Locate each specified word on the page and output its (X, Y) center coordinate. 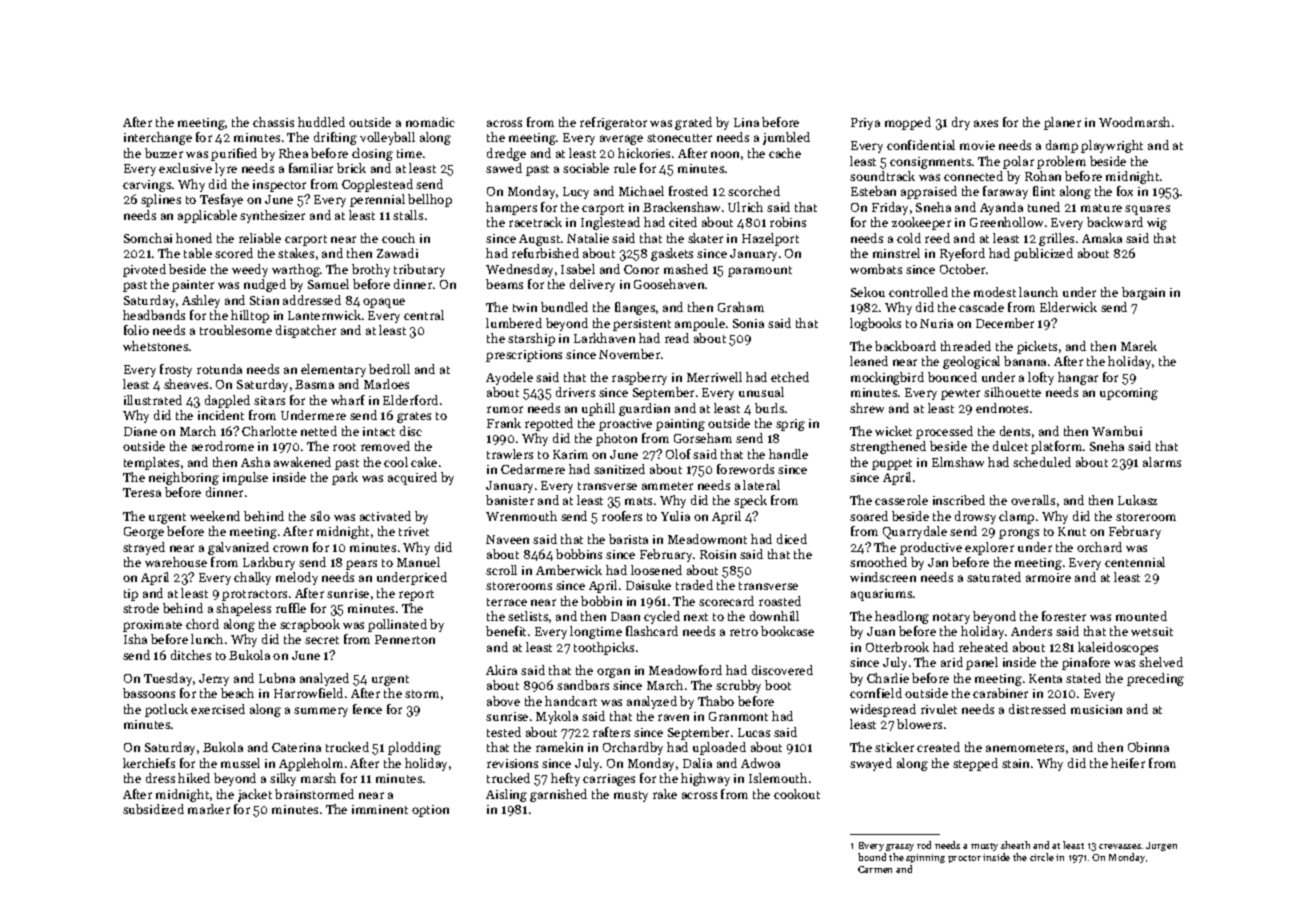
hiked (194, 778)
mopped (908, 123)
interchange (158, 138)
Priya (865, 124)
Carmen (875, 869)
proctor (964, 859)
